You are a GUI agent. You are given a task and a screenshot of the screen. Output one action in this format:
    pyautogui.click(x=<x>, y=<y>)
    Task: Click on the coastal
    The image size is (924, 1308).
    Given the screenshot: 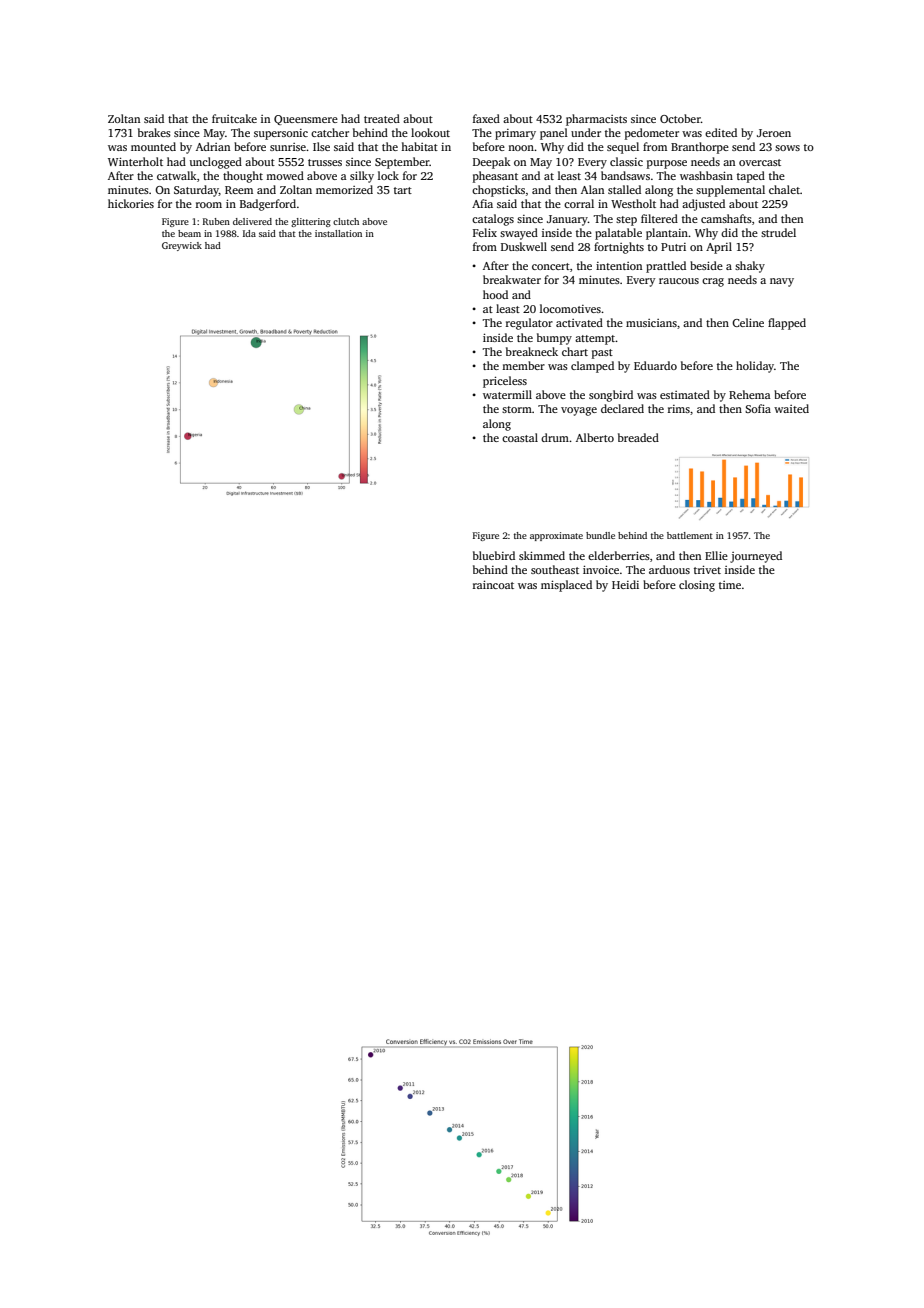 What is the action you would take?
    pyautogui.click(x=520, y=437)
